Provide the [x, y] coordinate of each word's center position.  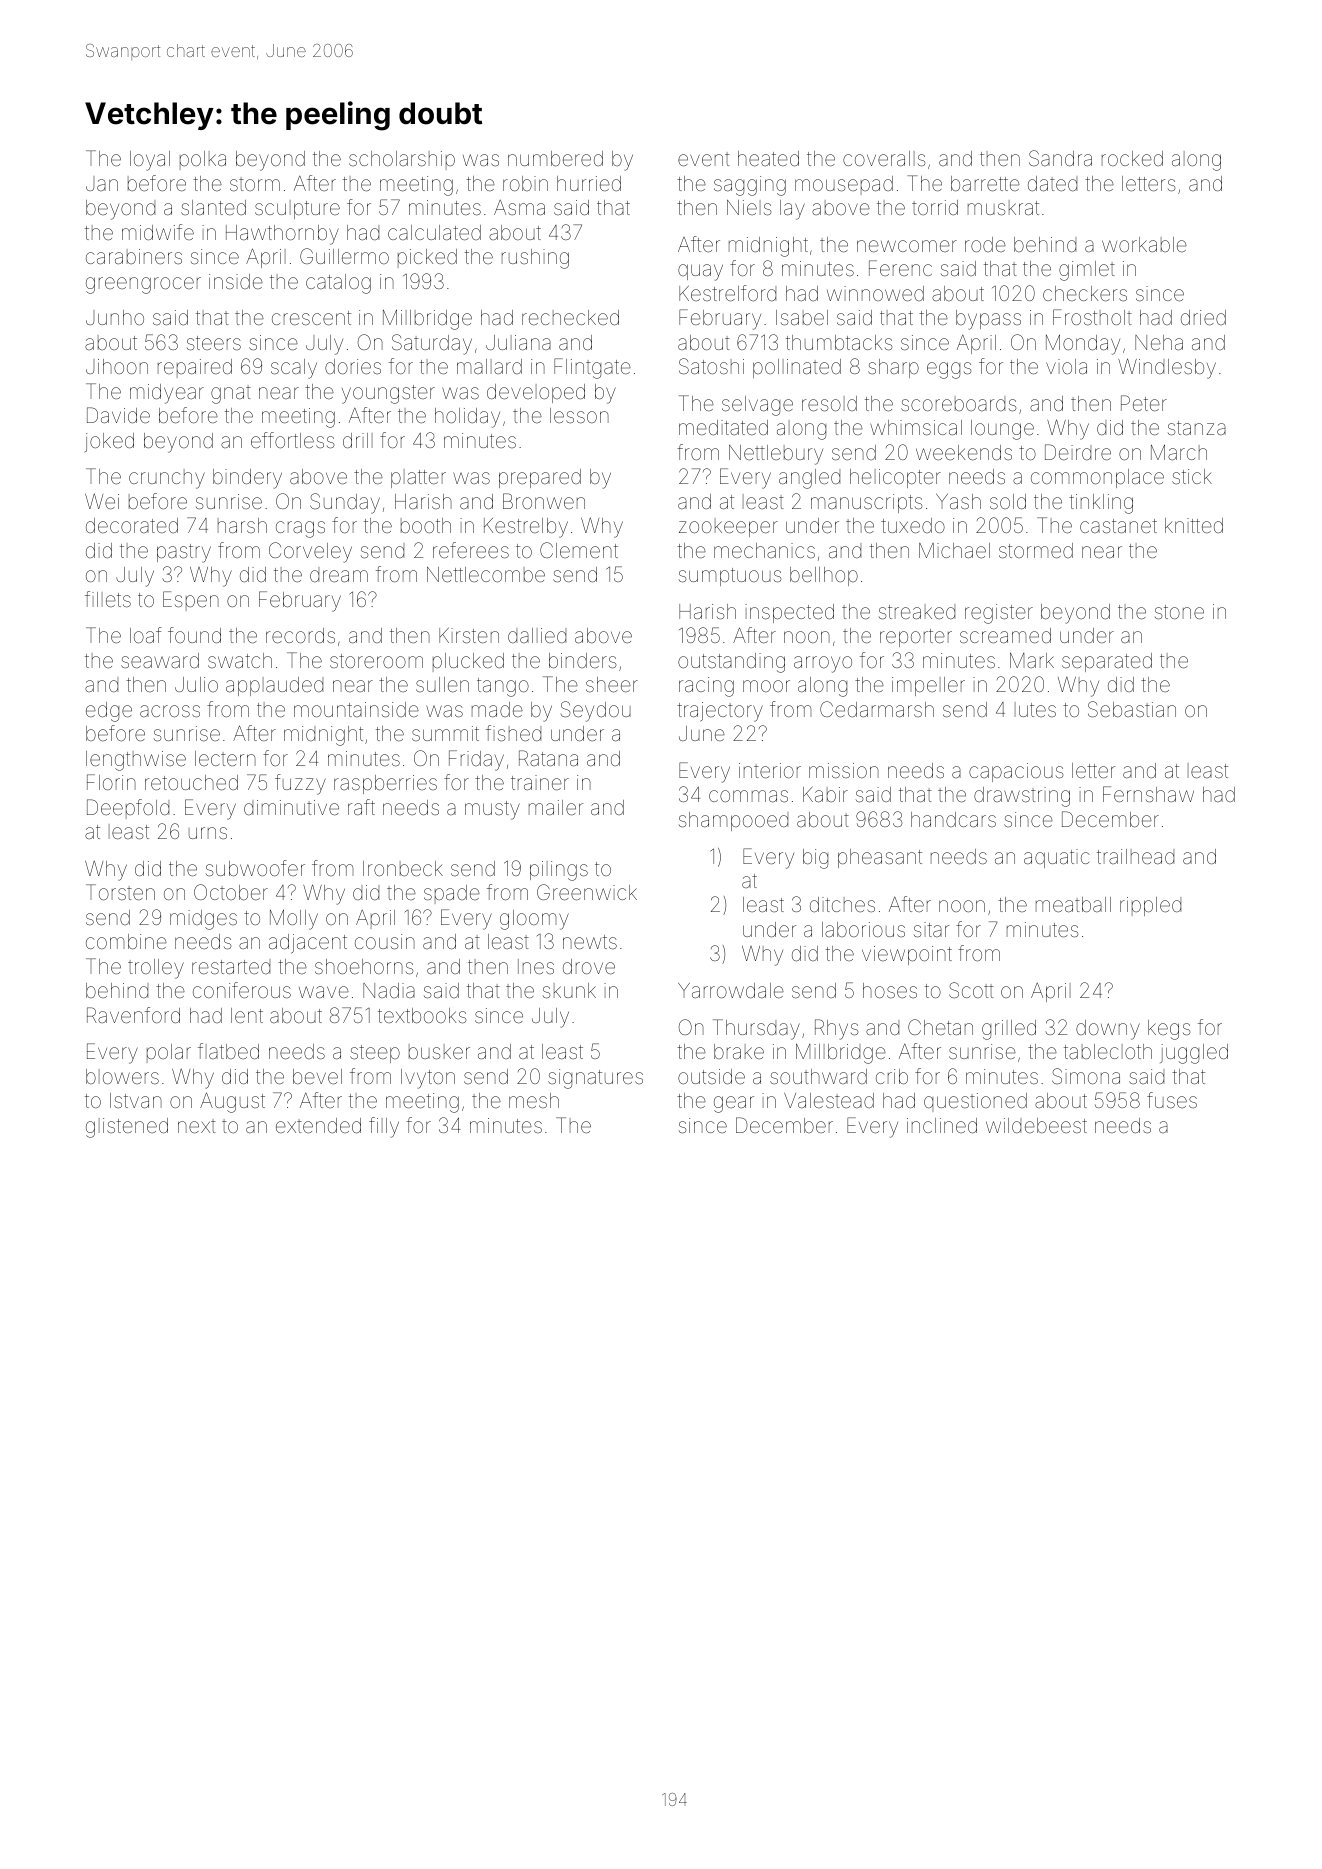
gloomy [534, 920]
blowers [122, 1076]
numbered [555, 158]
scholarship [402, 160]
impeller [928, 686]
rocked [1132, 158]
